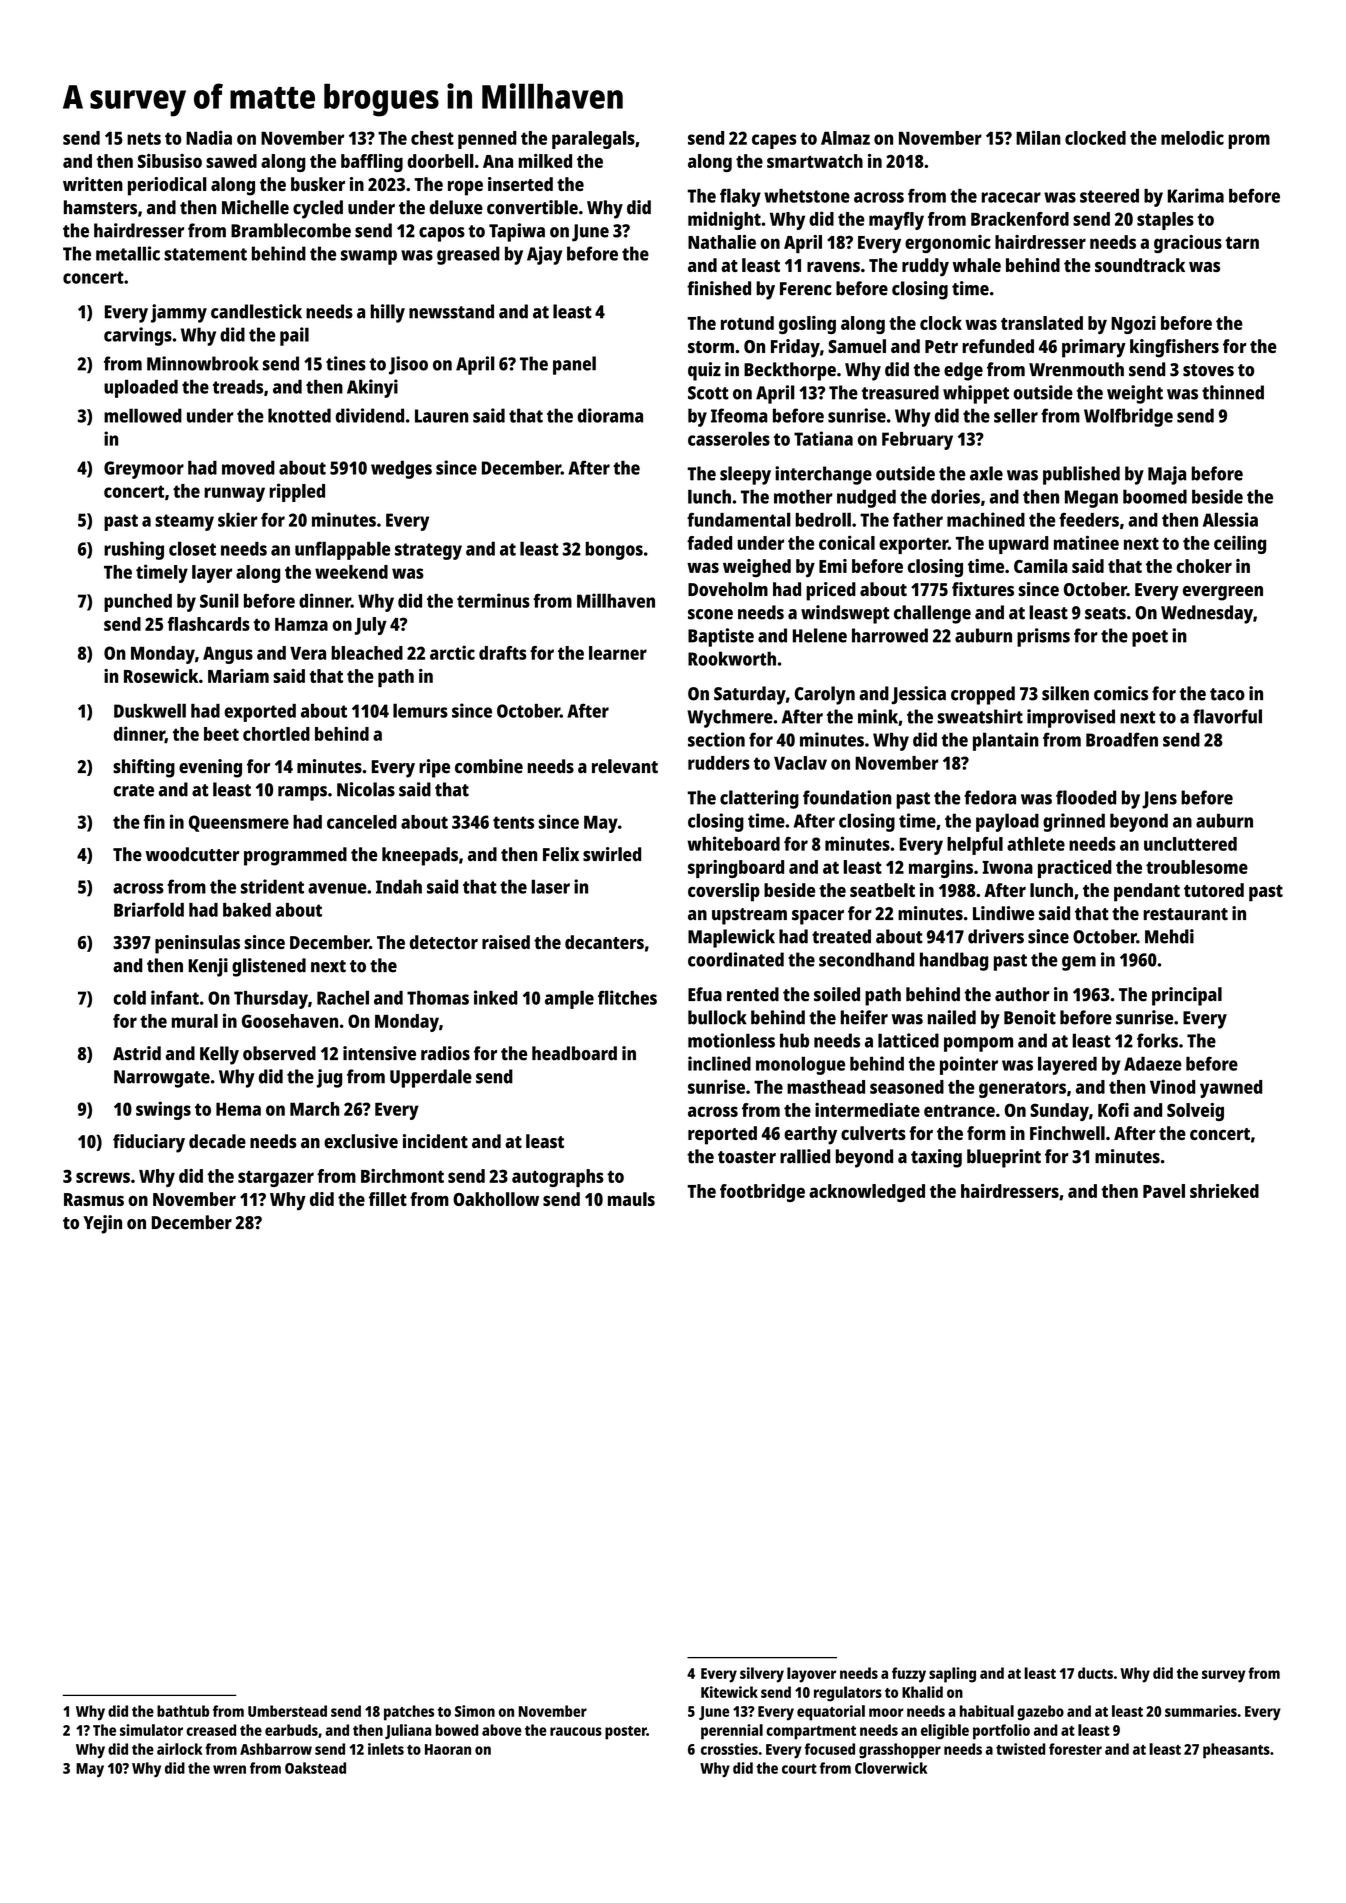  I want to click on sleepy, so click(745, 475).
